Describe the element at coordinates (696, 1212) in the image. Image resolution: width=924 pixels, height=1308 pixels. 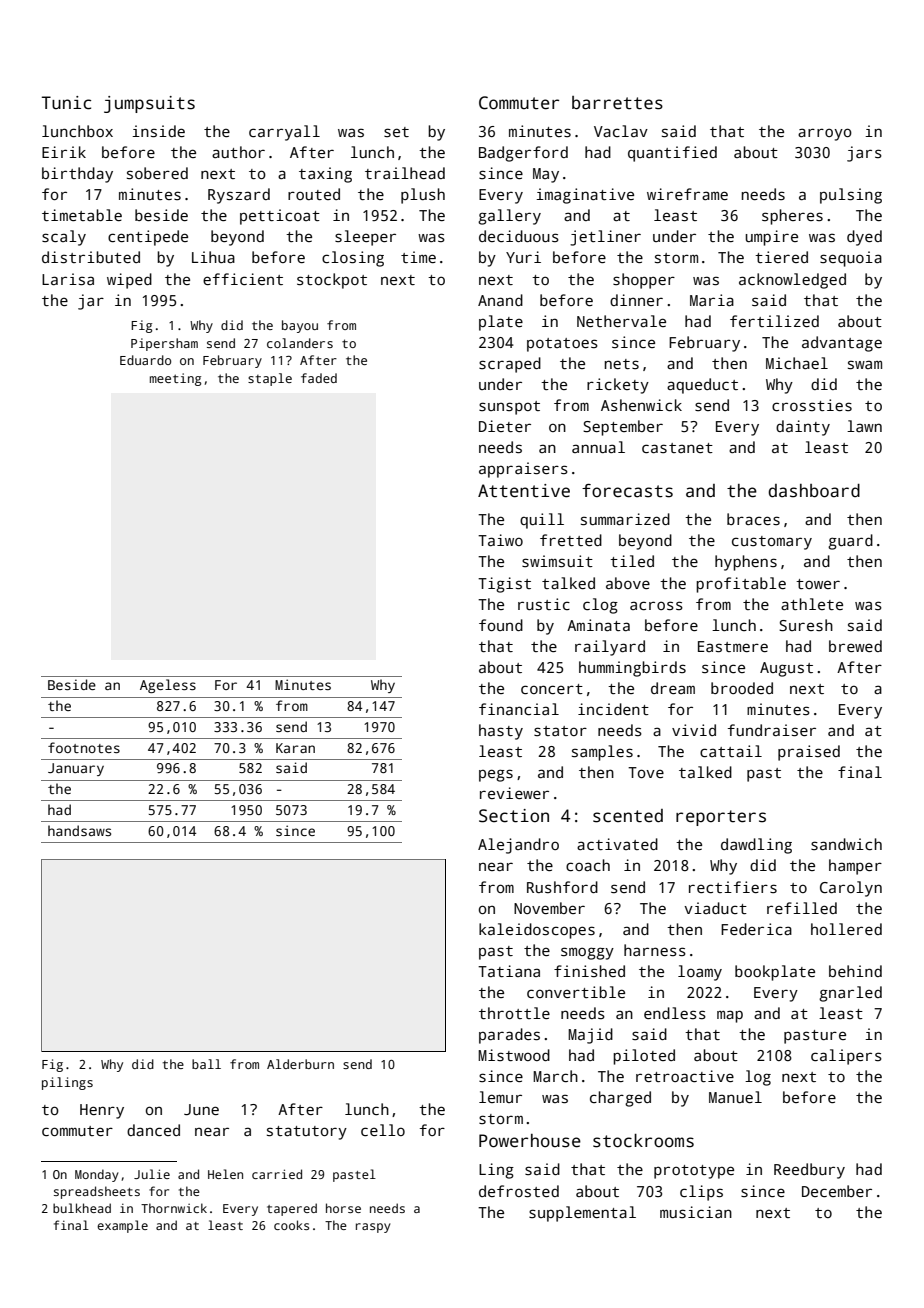
I see `musician` at that location.
